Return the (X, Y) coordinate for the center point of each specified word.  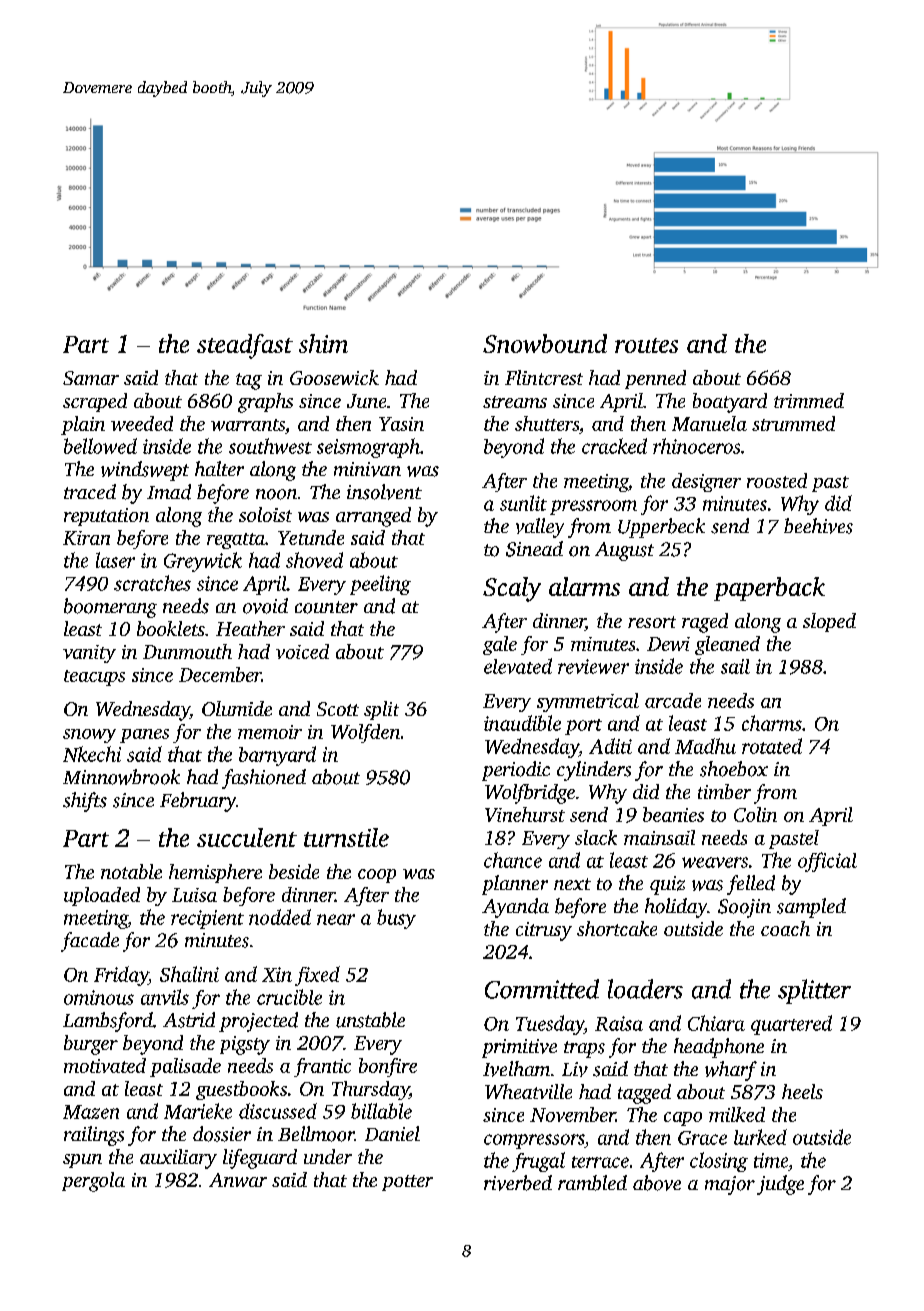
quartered (791, 1025)
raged (705, 623)
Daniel (392, 1133)
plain (83, 425)
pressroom (593, 507)
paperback (769, 589)
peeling (380, 585)
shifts (85, 802)
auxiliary (178, 1159)
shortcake (617, 928)
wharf (731, 1071)
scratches (152, 583)
